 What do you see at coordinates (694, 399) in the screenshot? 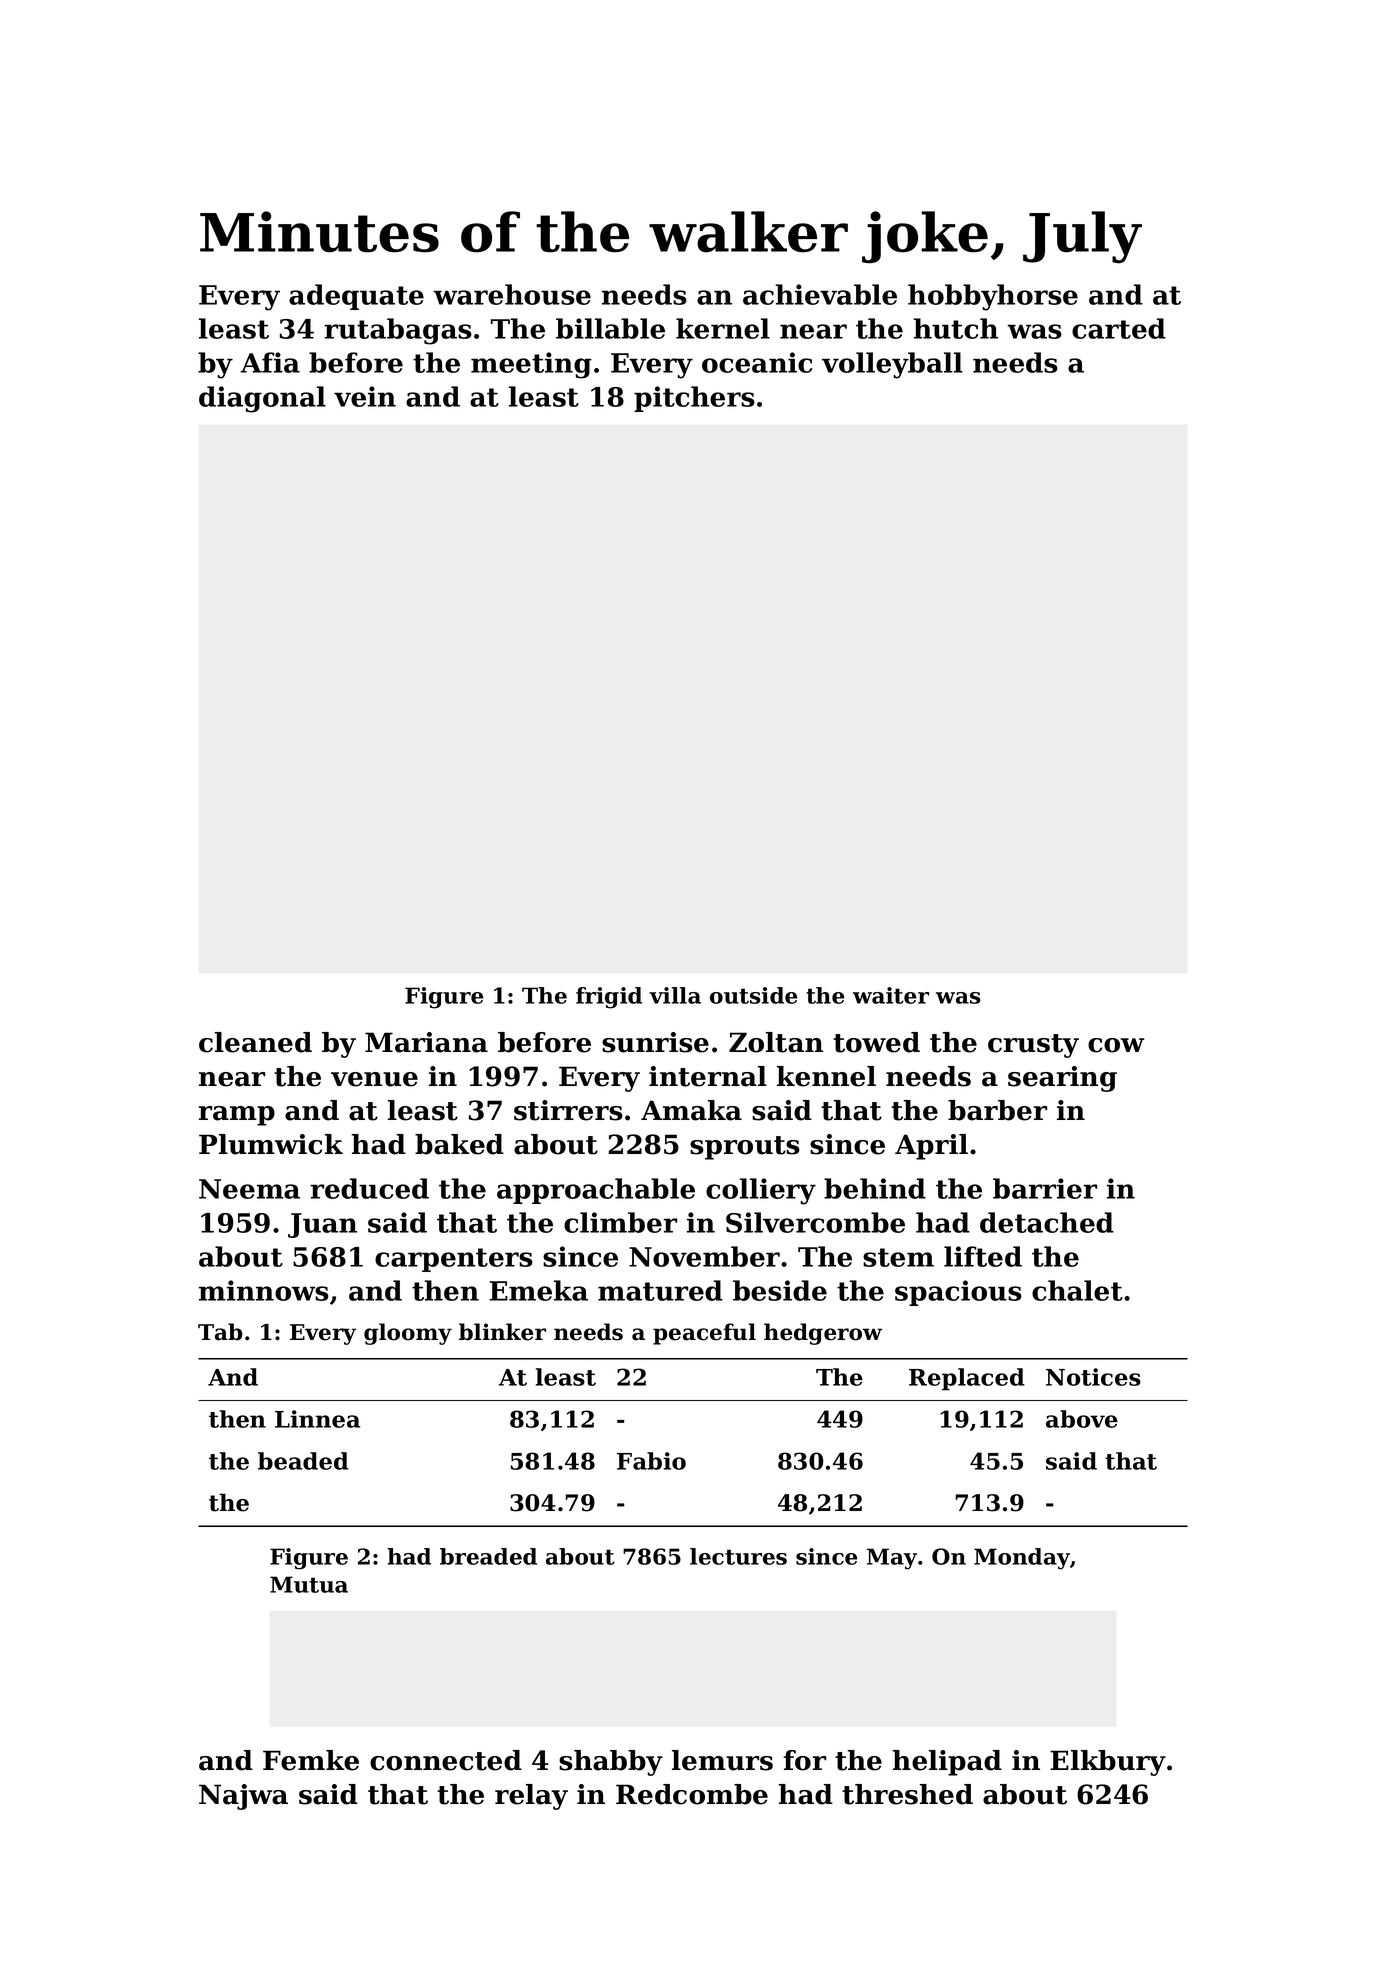
I see `pitchers` at bounding box center [694, 399].
